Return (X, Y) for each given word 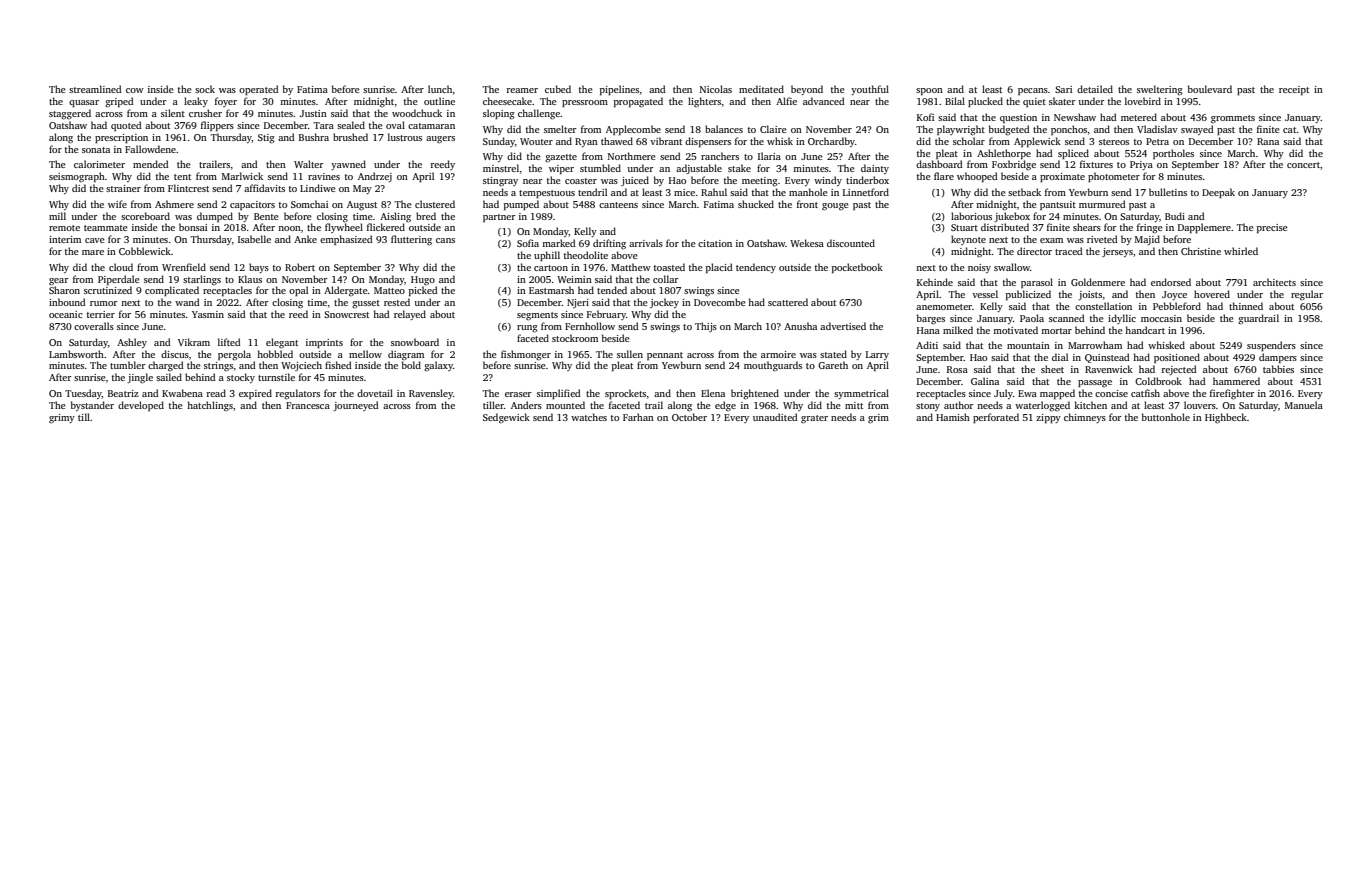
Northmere (632, 156)
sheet (1052, 369)
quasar (84, 103)
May (362, 189)
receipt (1294, 90)
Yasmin (208, 314)
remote (64, 228)
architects (1274, 282)
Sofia (528, 243)
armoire (778, 354)
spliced (1073, 154)
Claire (773, 129)
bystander (92, 406)
